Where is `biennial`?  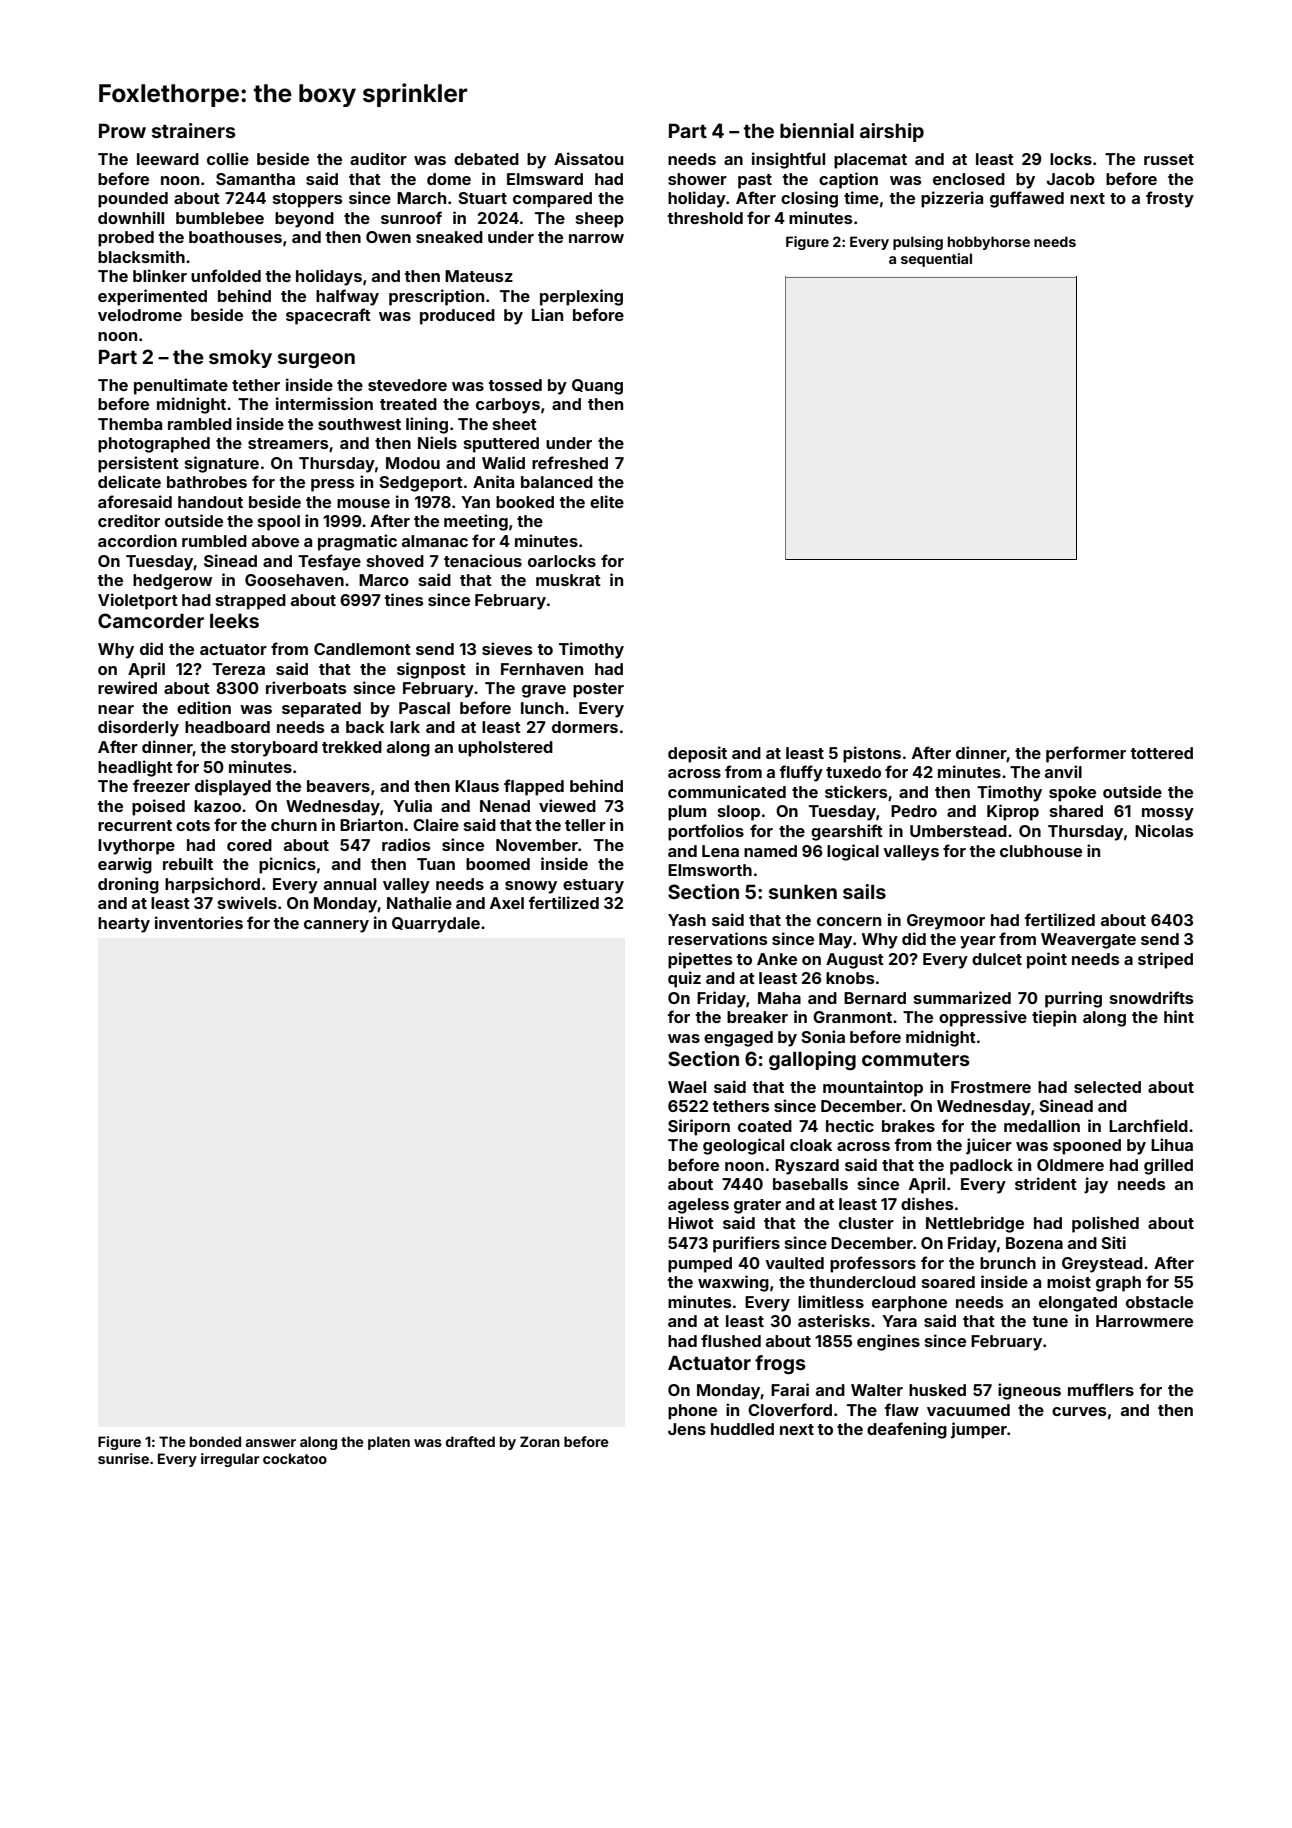
biennial is located at coordinates (817, 130).
